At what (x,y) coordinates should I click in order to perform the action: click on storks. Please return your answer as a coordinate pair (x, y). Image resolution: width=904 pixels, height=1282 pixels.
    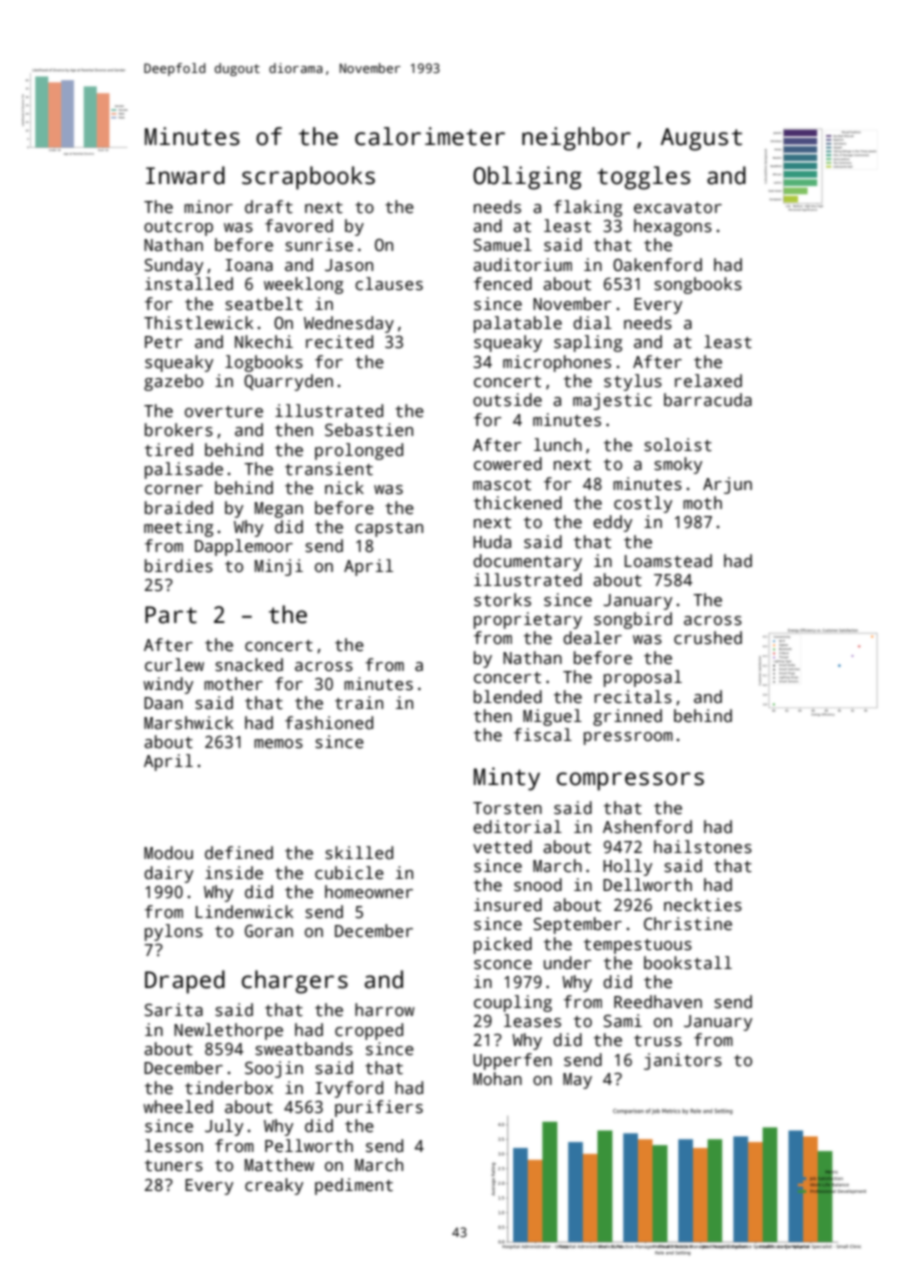
    Looking at the image, I should click on (502, 600).
